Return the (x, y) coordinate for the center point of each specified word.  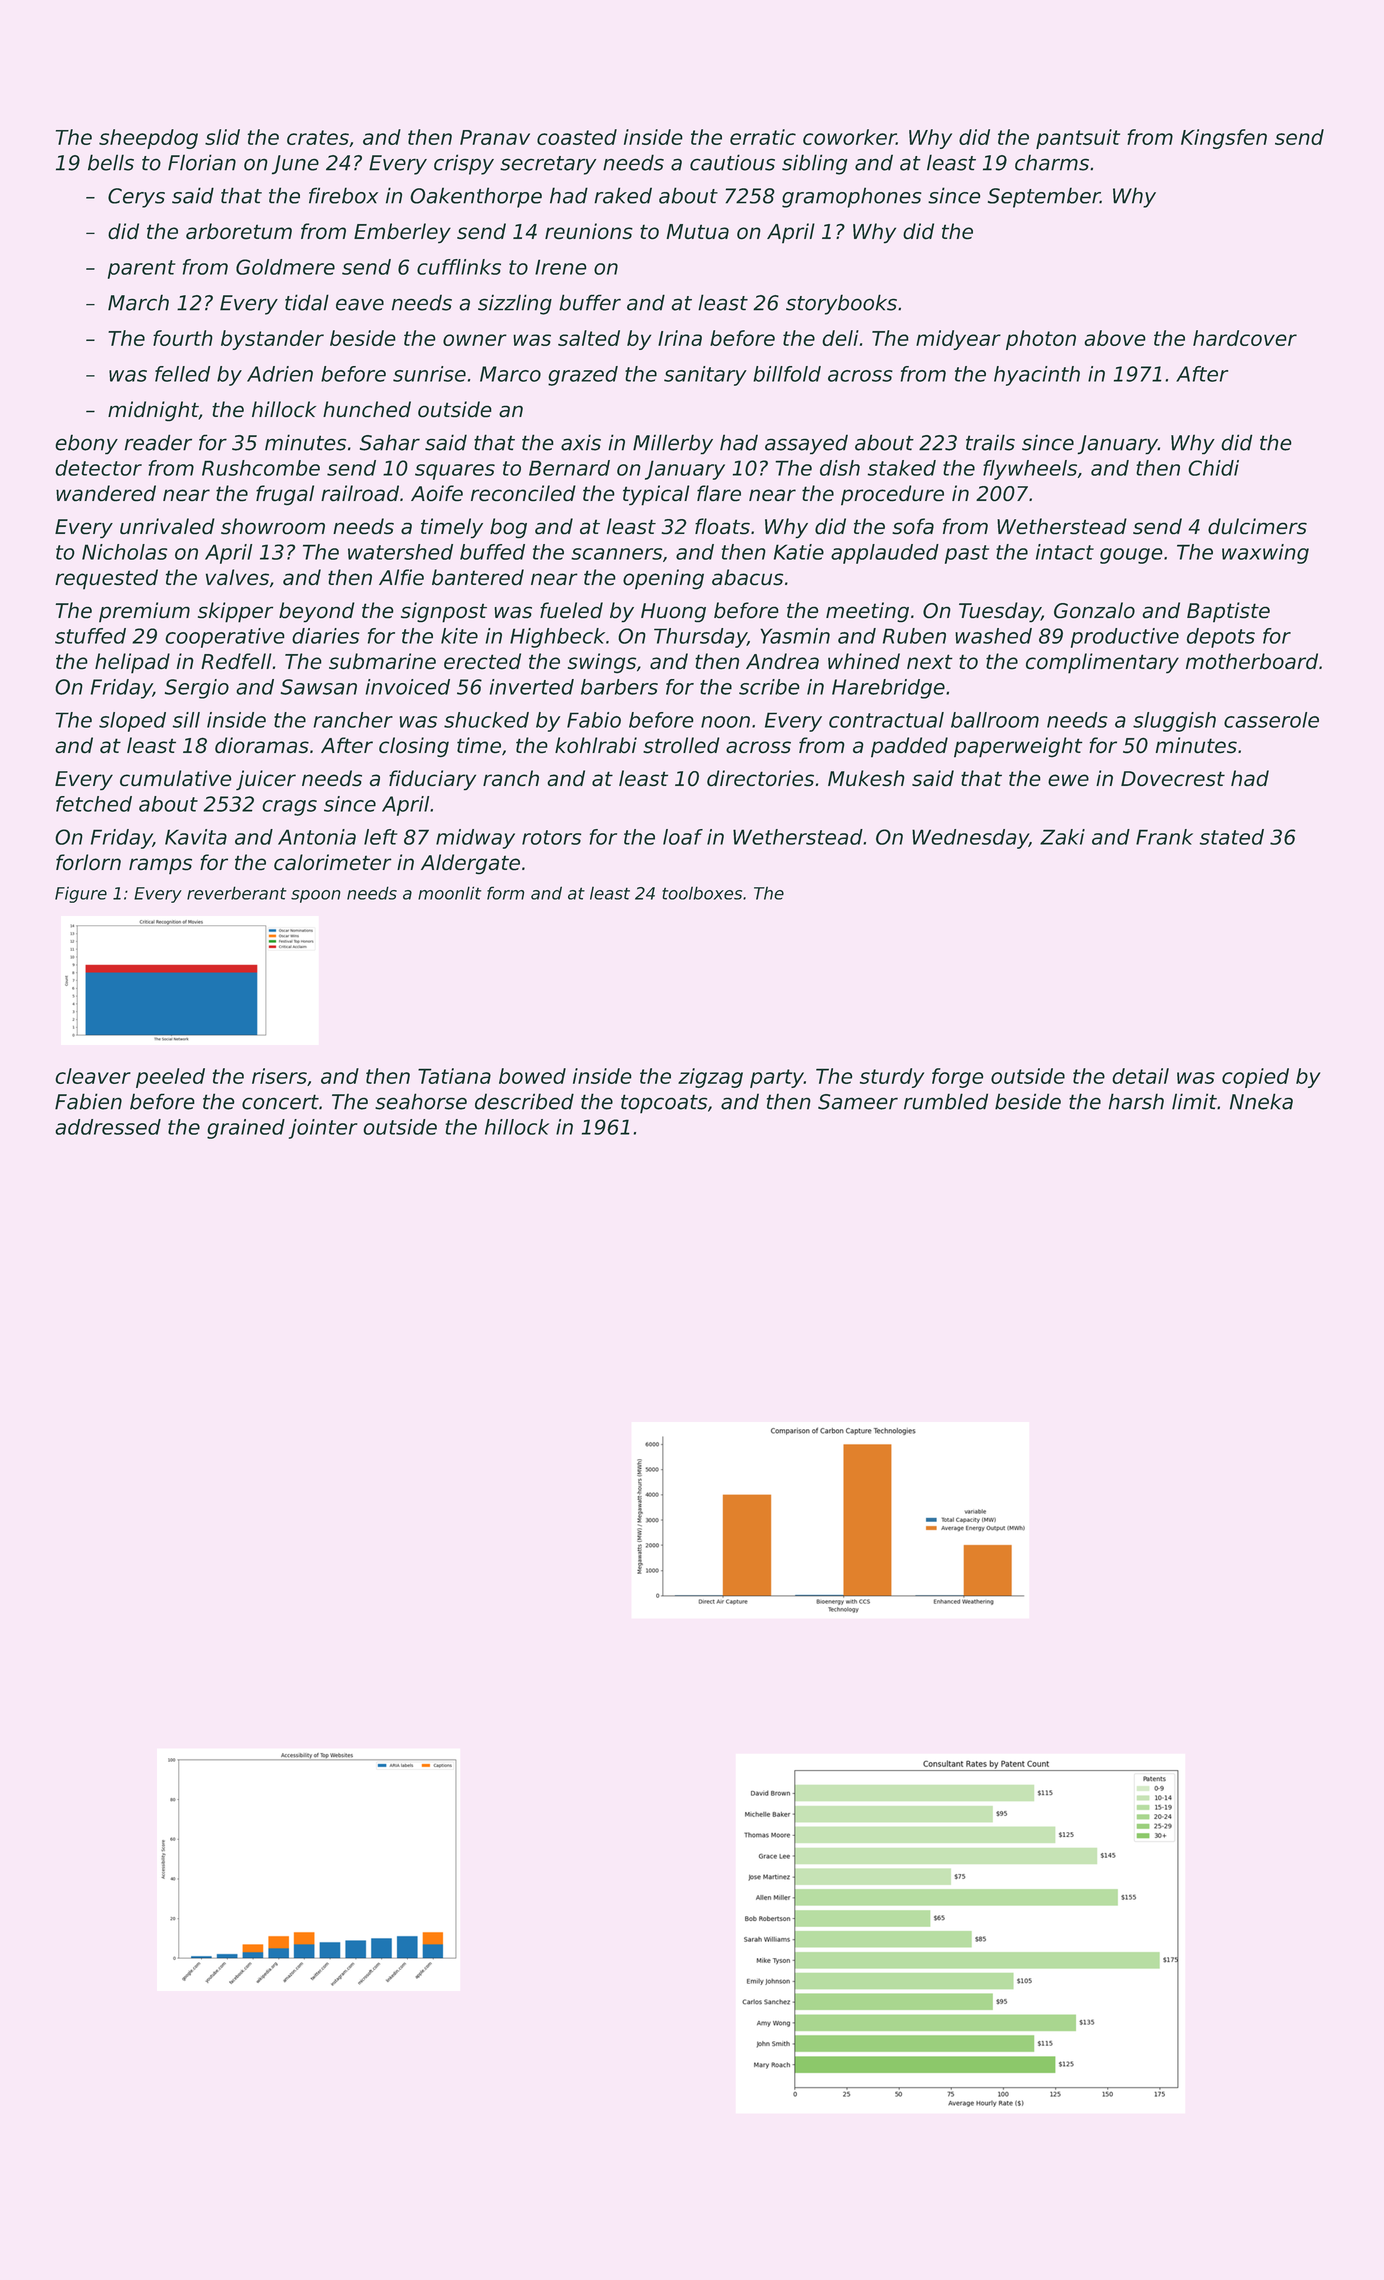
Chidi (1213, 468)
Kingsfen (1224, 139)
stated (1232, 837)
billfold (787, 374)
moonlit (449, 893)
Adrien (280, 374)
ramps (160, 866)
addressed (108, 1127)
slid (222, 137)
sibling (814, 164)
